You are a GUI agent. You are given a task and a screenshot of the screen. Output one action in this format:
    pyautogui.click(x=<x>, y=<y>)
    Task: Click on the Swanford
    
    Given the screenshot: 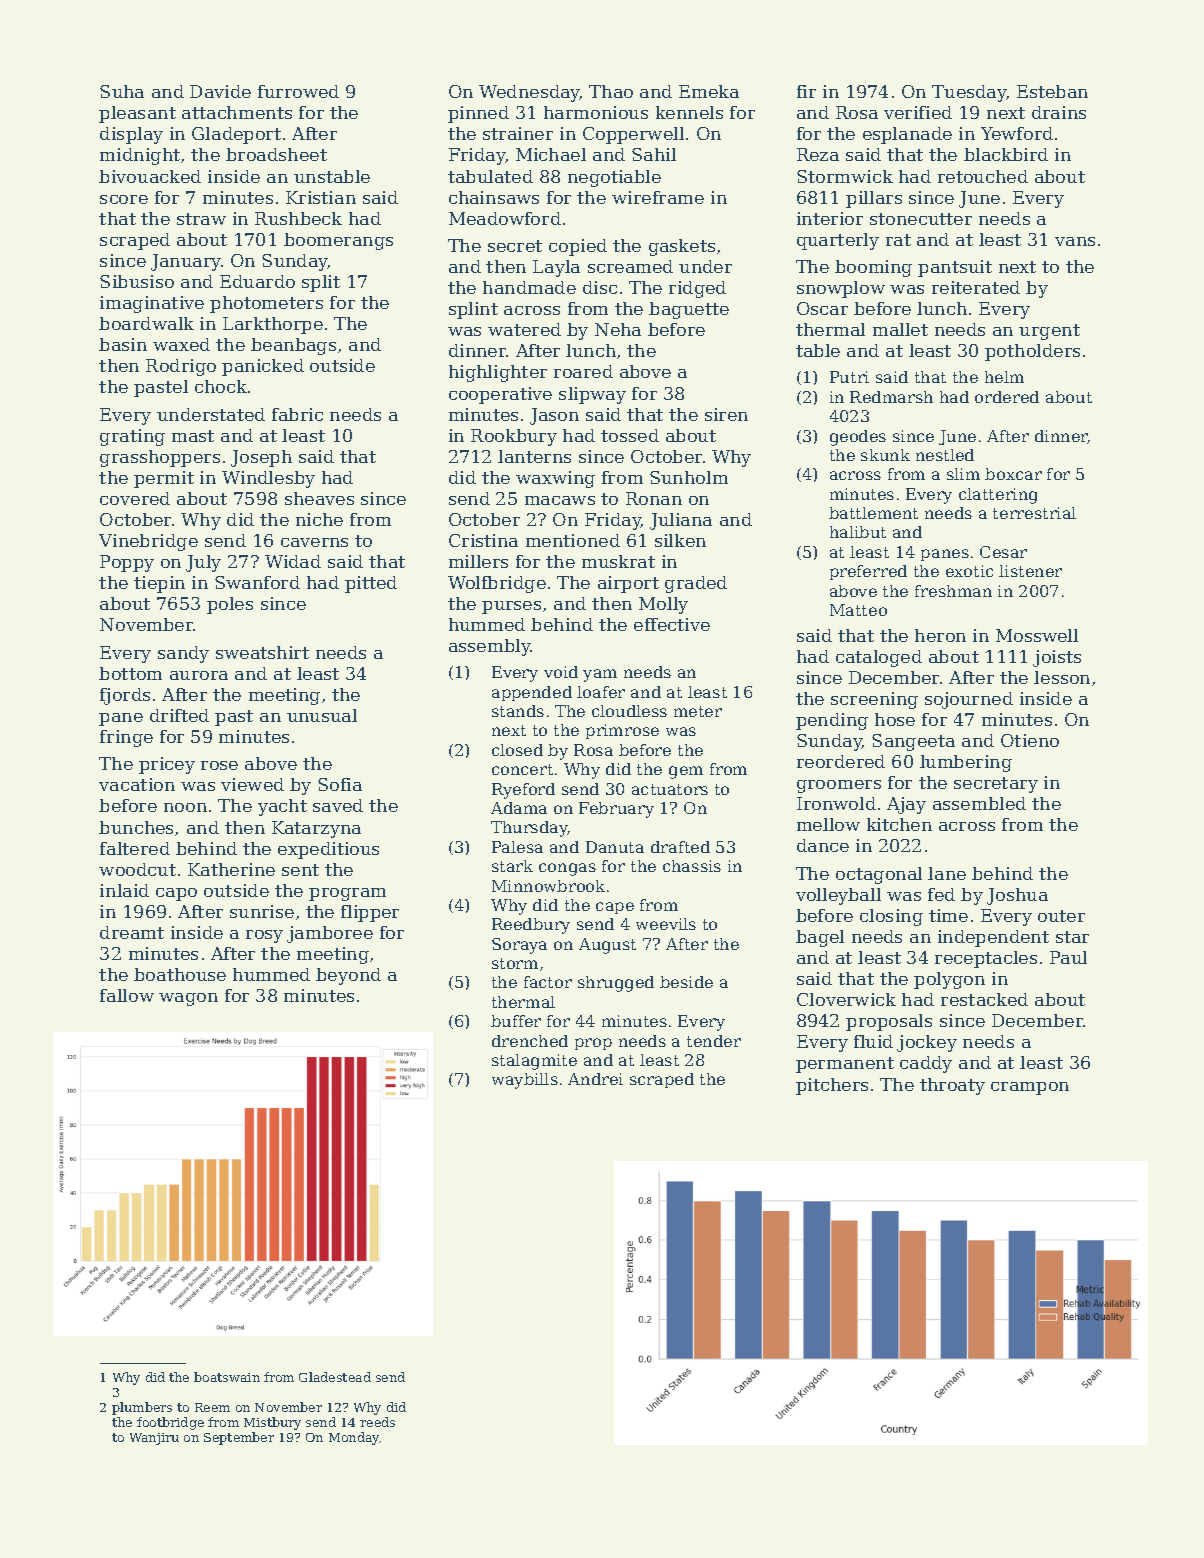 What is the action you would take?
    pyautogui.click(x=257, y=582)
